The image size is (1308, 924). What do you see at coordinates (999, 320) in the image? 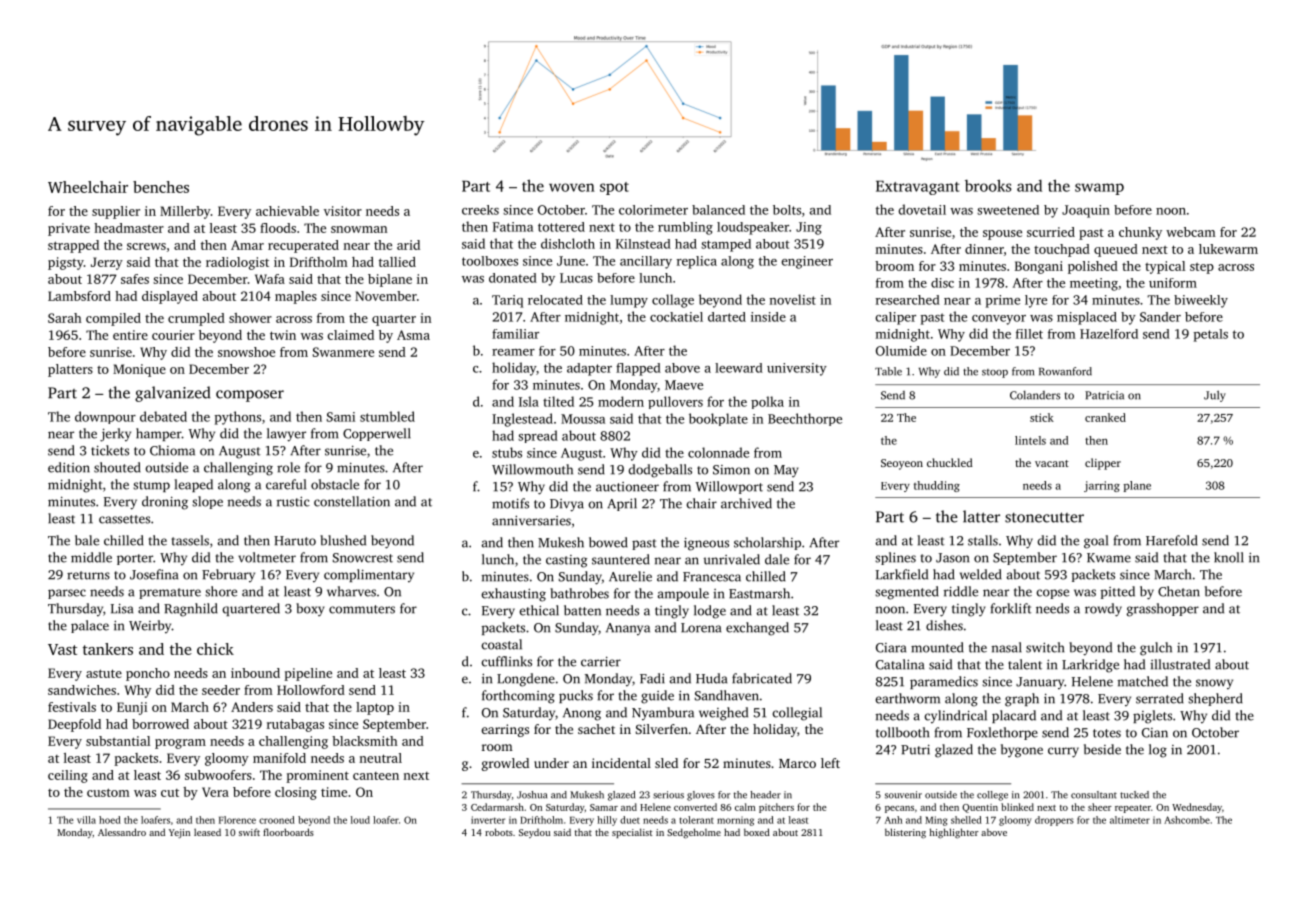
I see `conveyor` at bounding box center [999, 320].
